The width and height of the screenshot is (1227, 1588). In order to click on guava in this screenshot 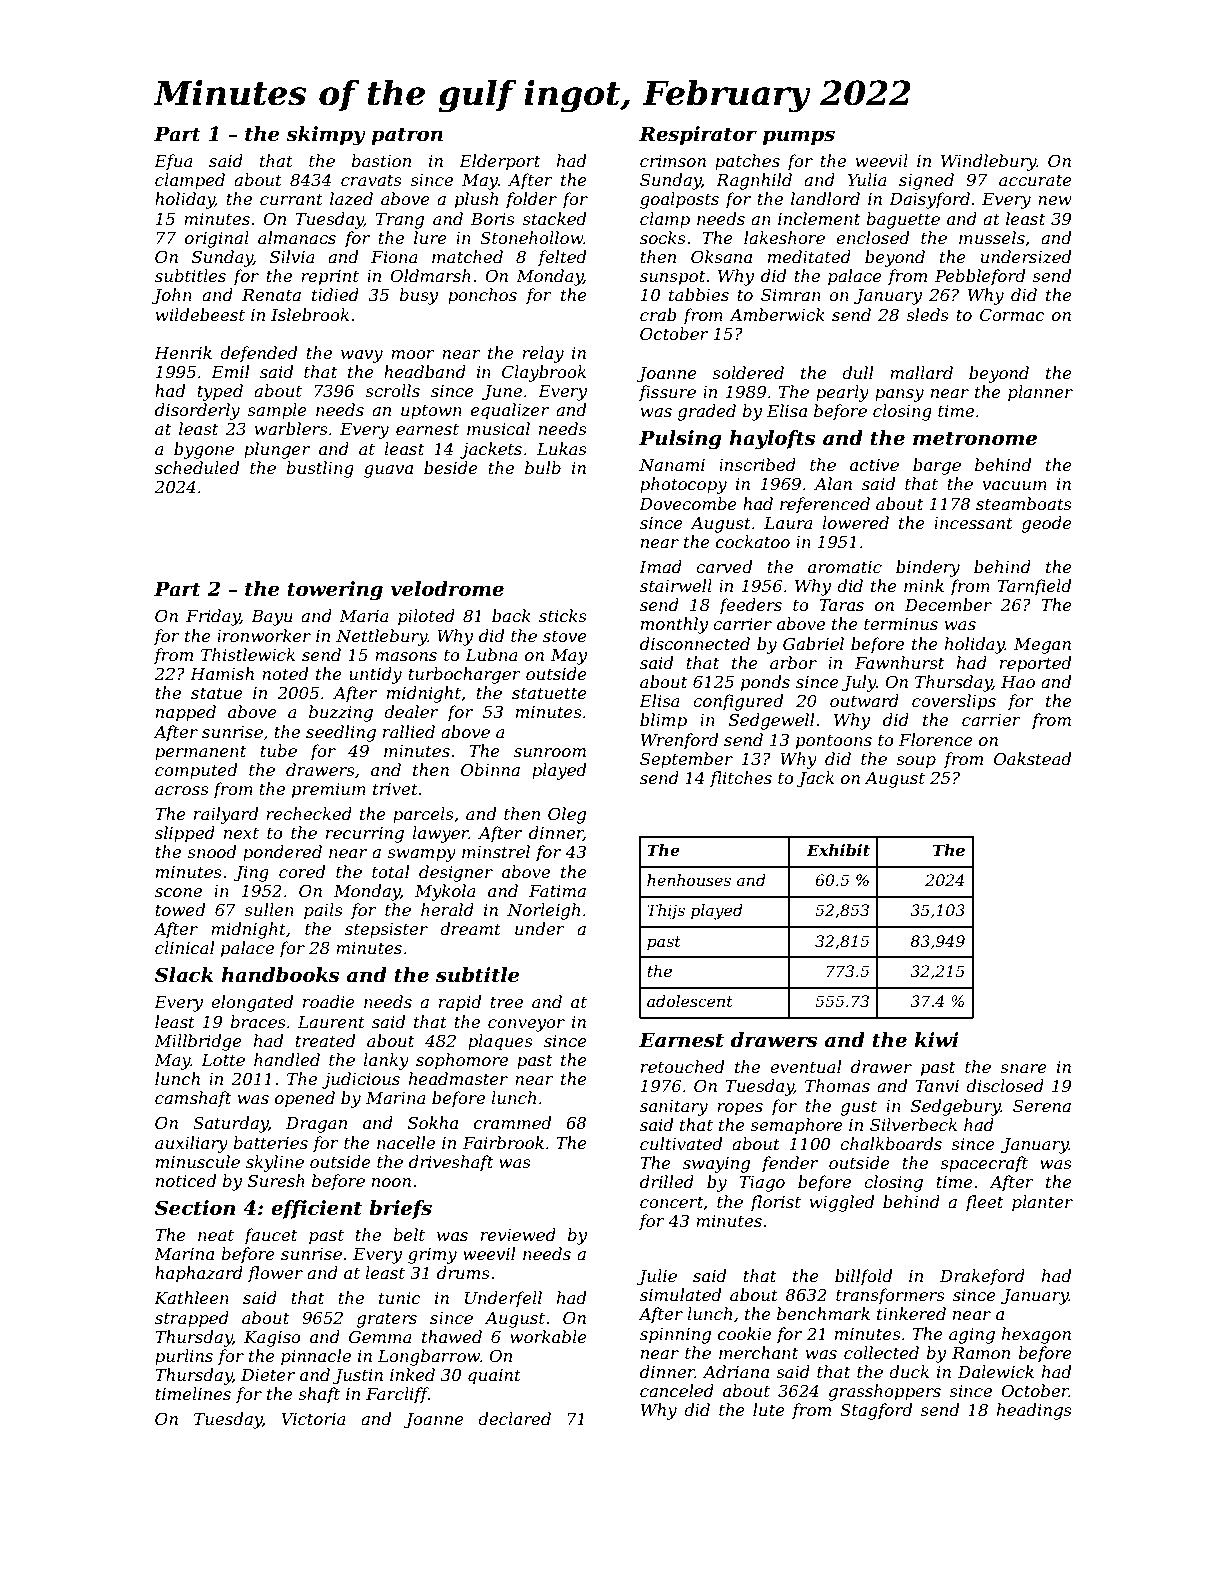, I will do `click(388, 471)`.
